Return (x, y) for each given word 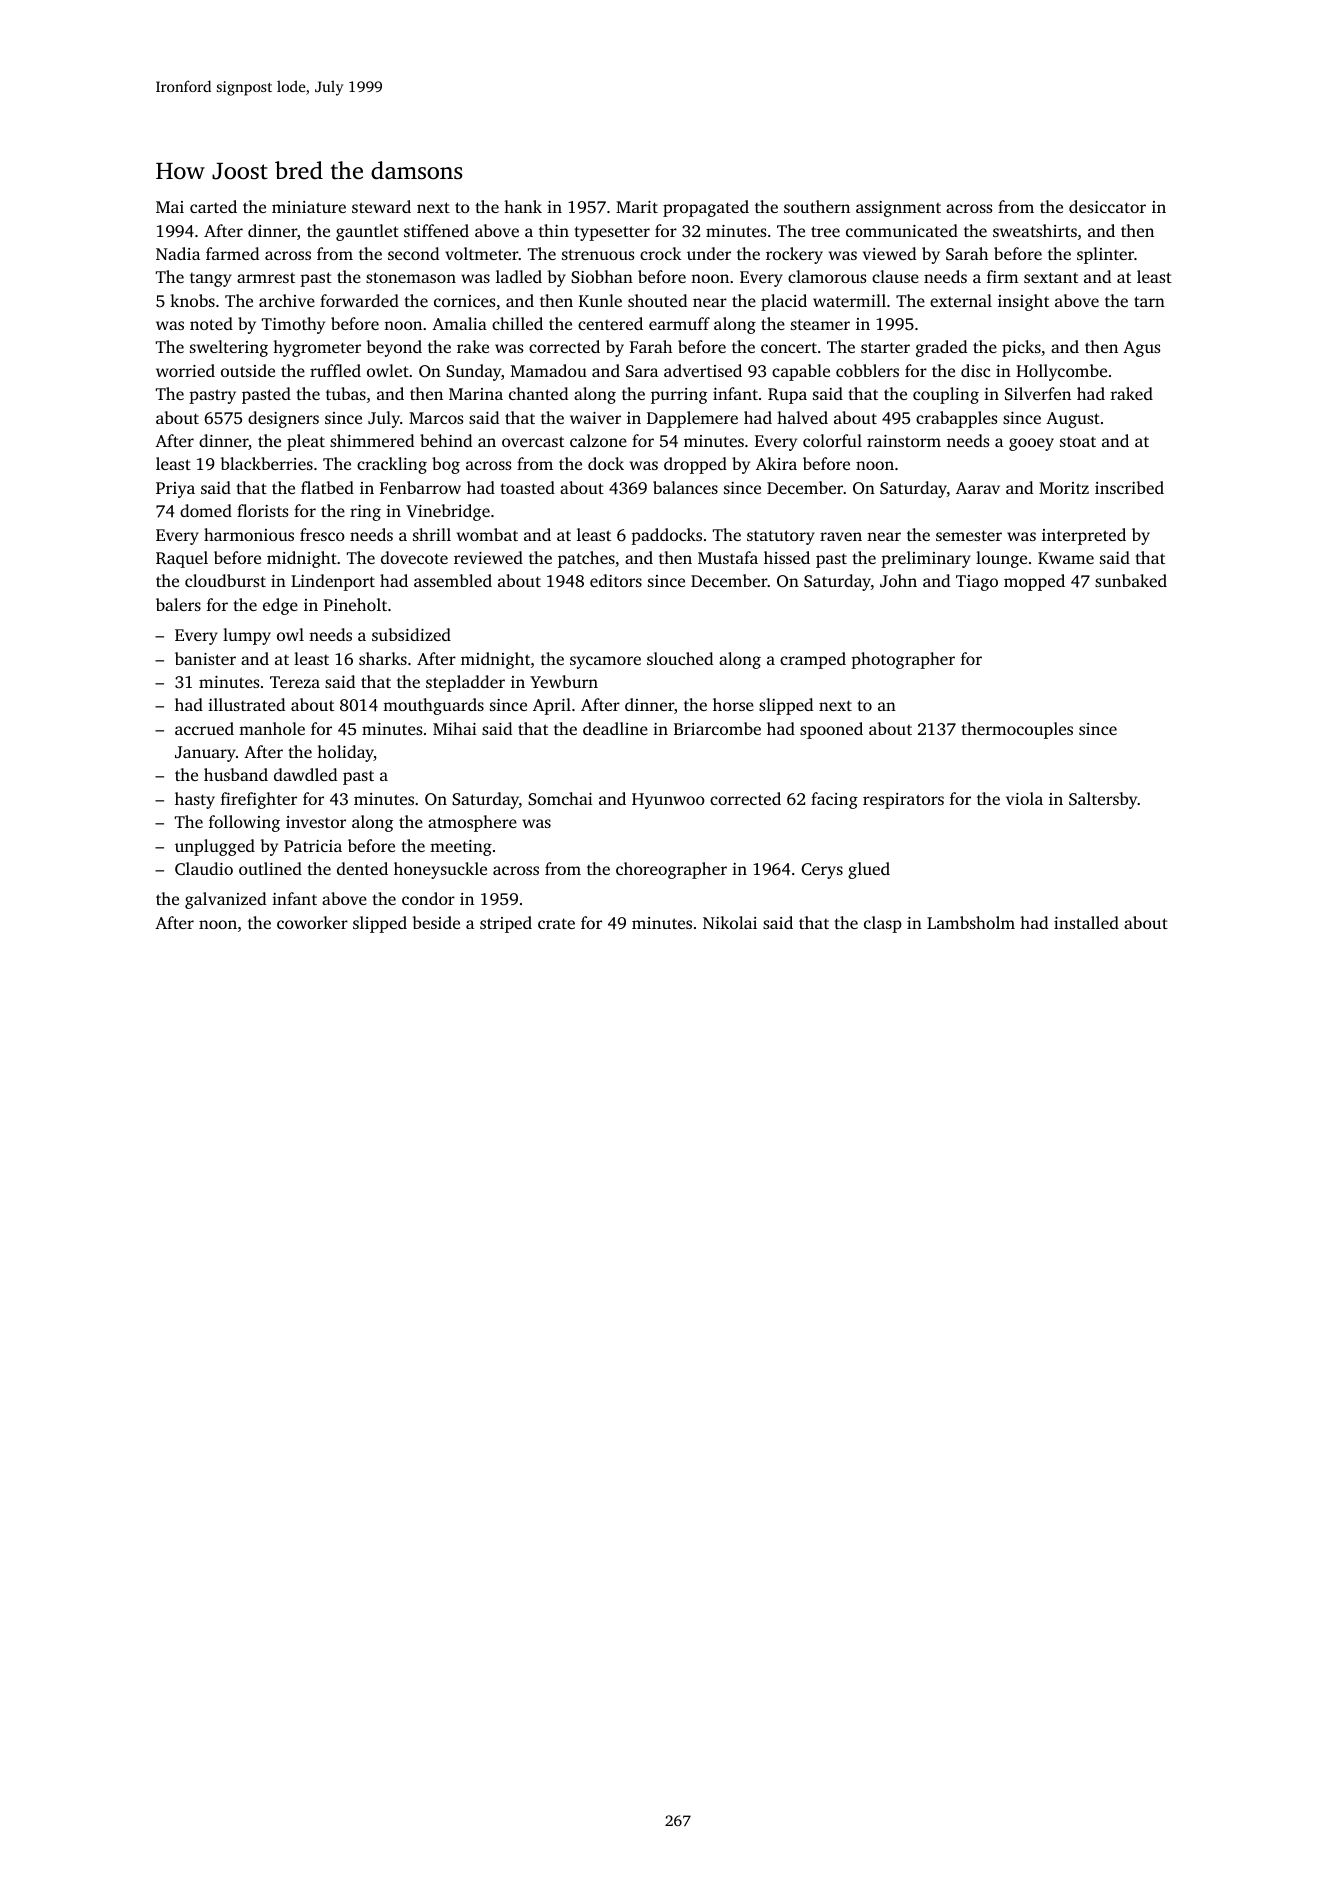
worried (185, 370)
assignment (898, 209)
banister (205, 658)
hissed (787, 557)
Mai (170, 207)
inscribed (1129, 487)
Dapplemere (692, 419)
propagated (706, 208)
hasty (195, 800)
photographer (903, 660)
